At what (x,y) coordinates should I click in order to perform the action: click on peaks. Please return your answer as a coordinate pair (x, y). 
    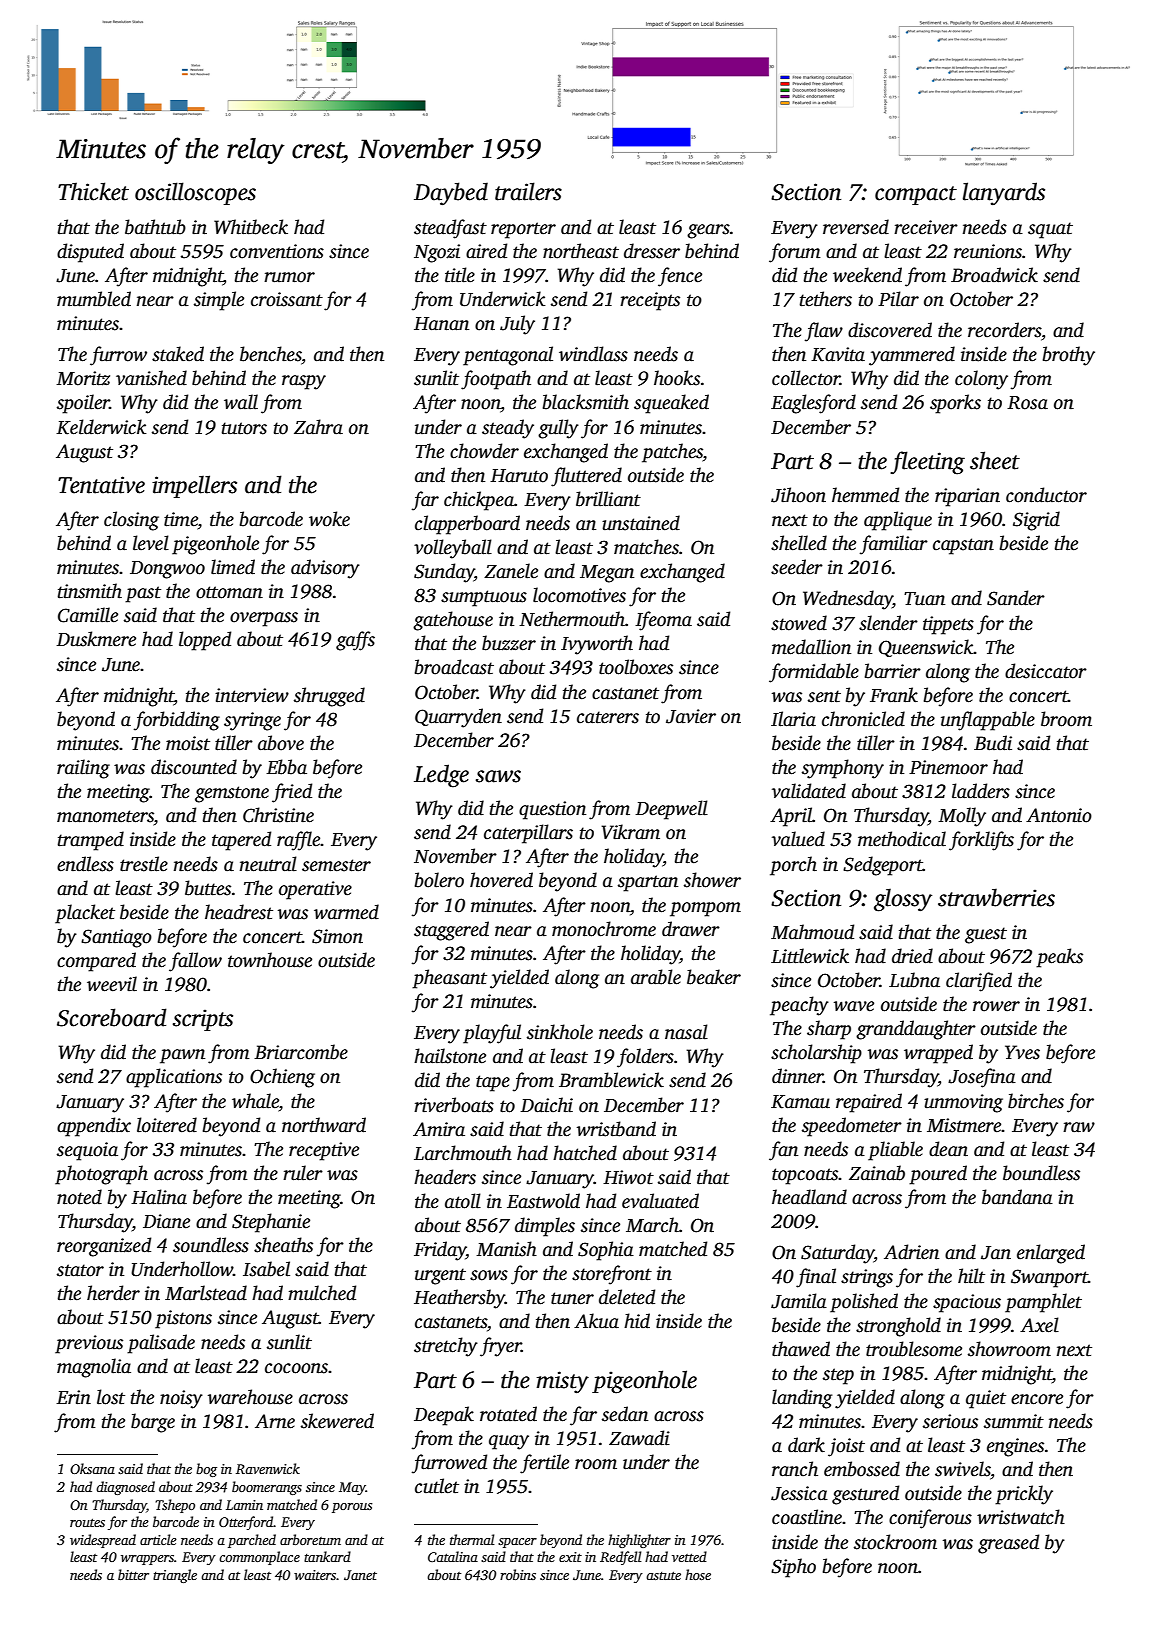
    Looking at the image, I should click on (1059, 958).
